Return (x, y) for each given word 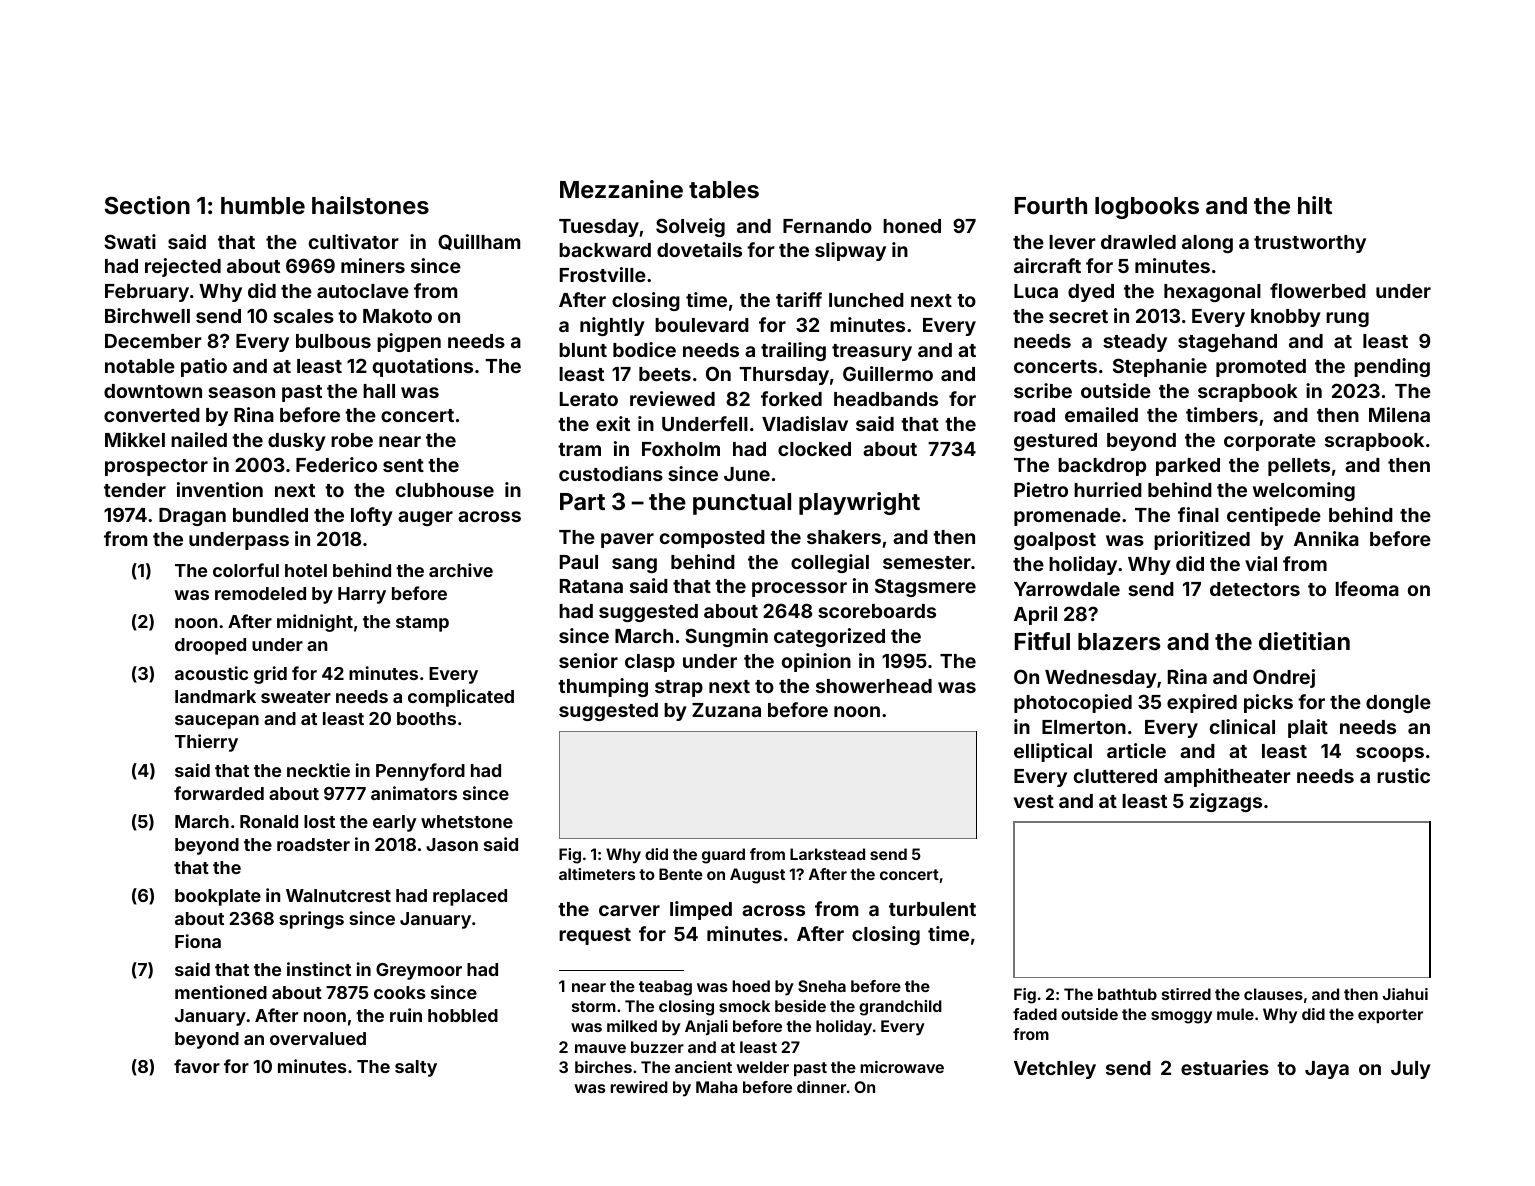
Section (147, 205)
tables (724, 189)
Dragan (192, 517)
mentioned (221, 992)
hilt (1315, 205)
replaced (470, 897)
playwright (859, 503)
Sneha (822, 986)
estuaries (1225, 1067)
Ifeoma (1367, 588)
